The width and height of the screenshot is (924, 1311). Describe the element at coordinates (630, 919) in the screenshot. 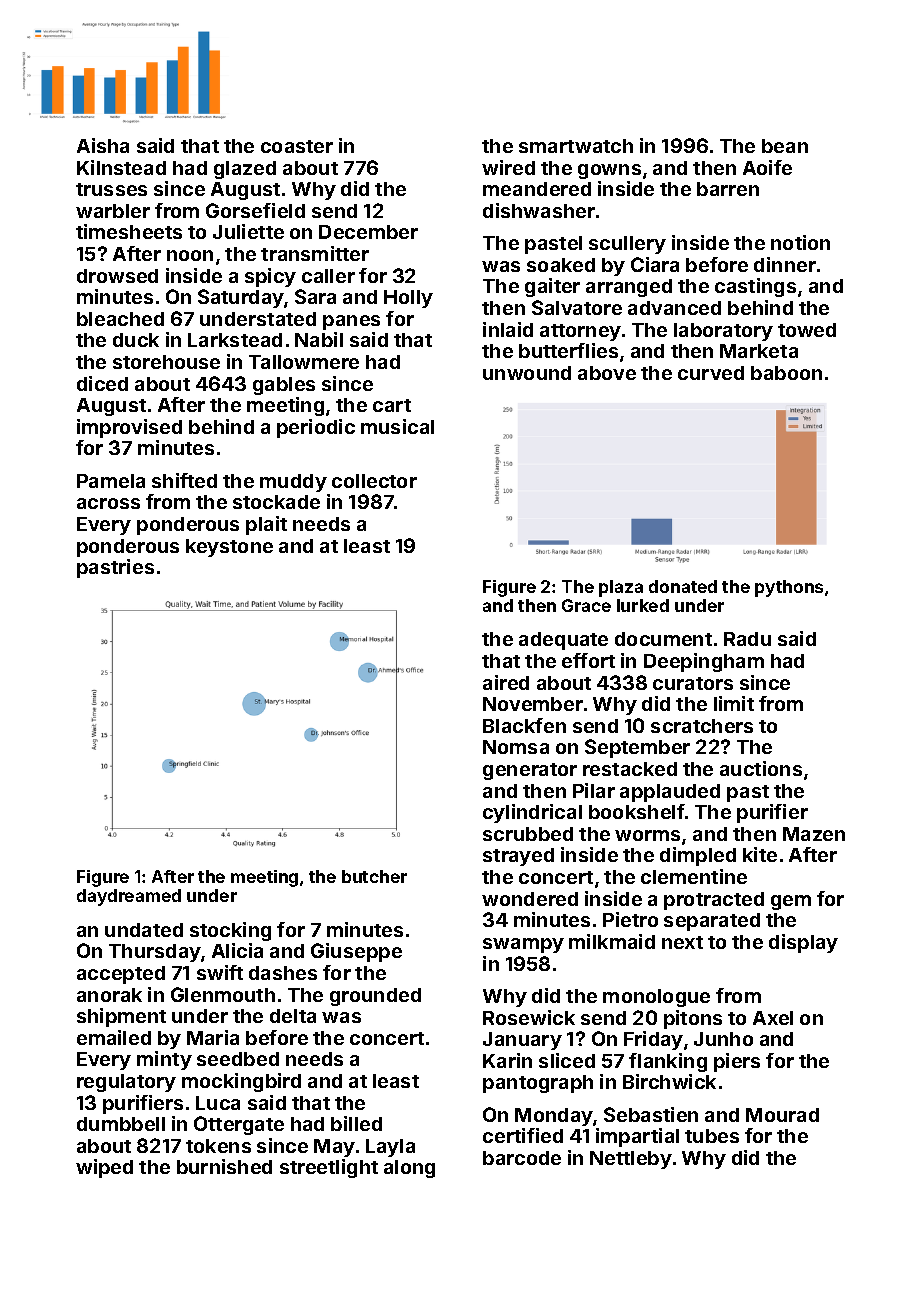

I see `Pietro` at that location.
